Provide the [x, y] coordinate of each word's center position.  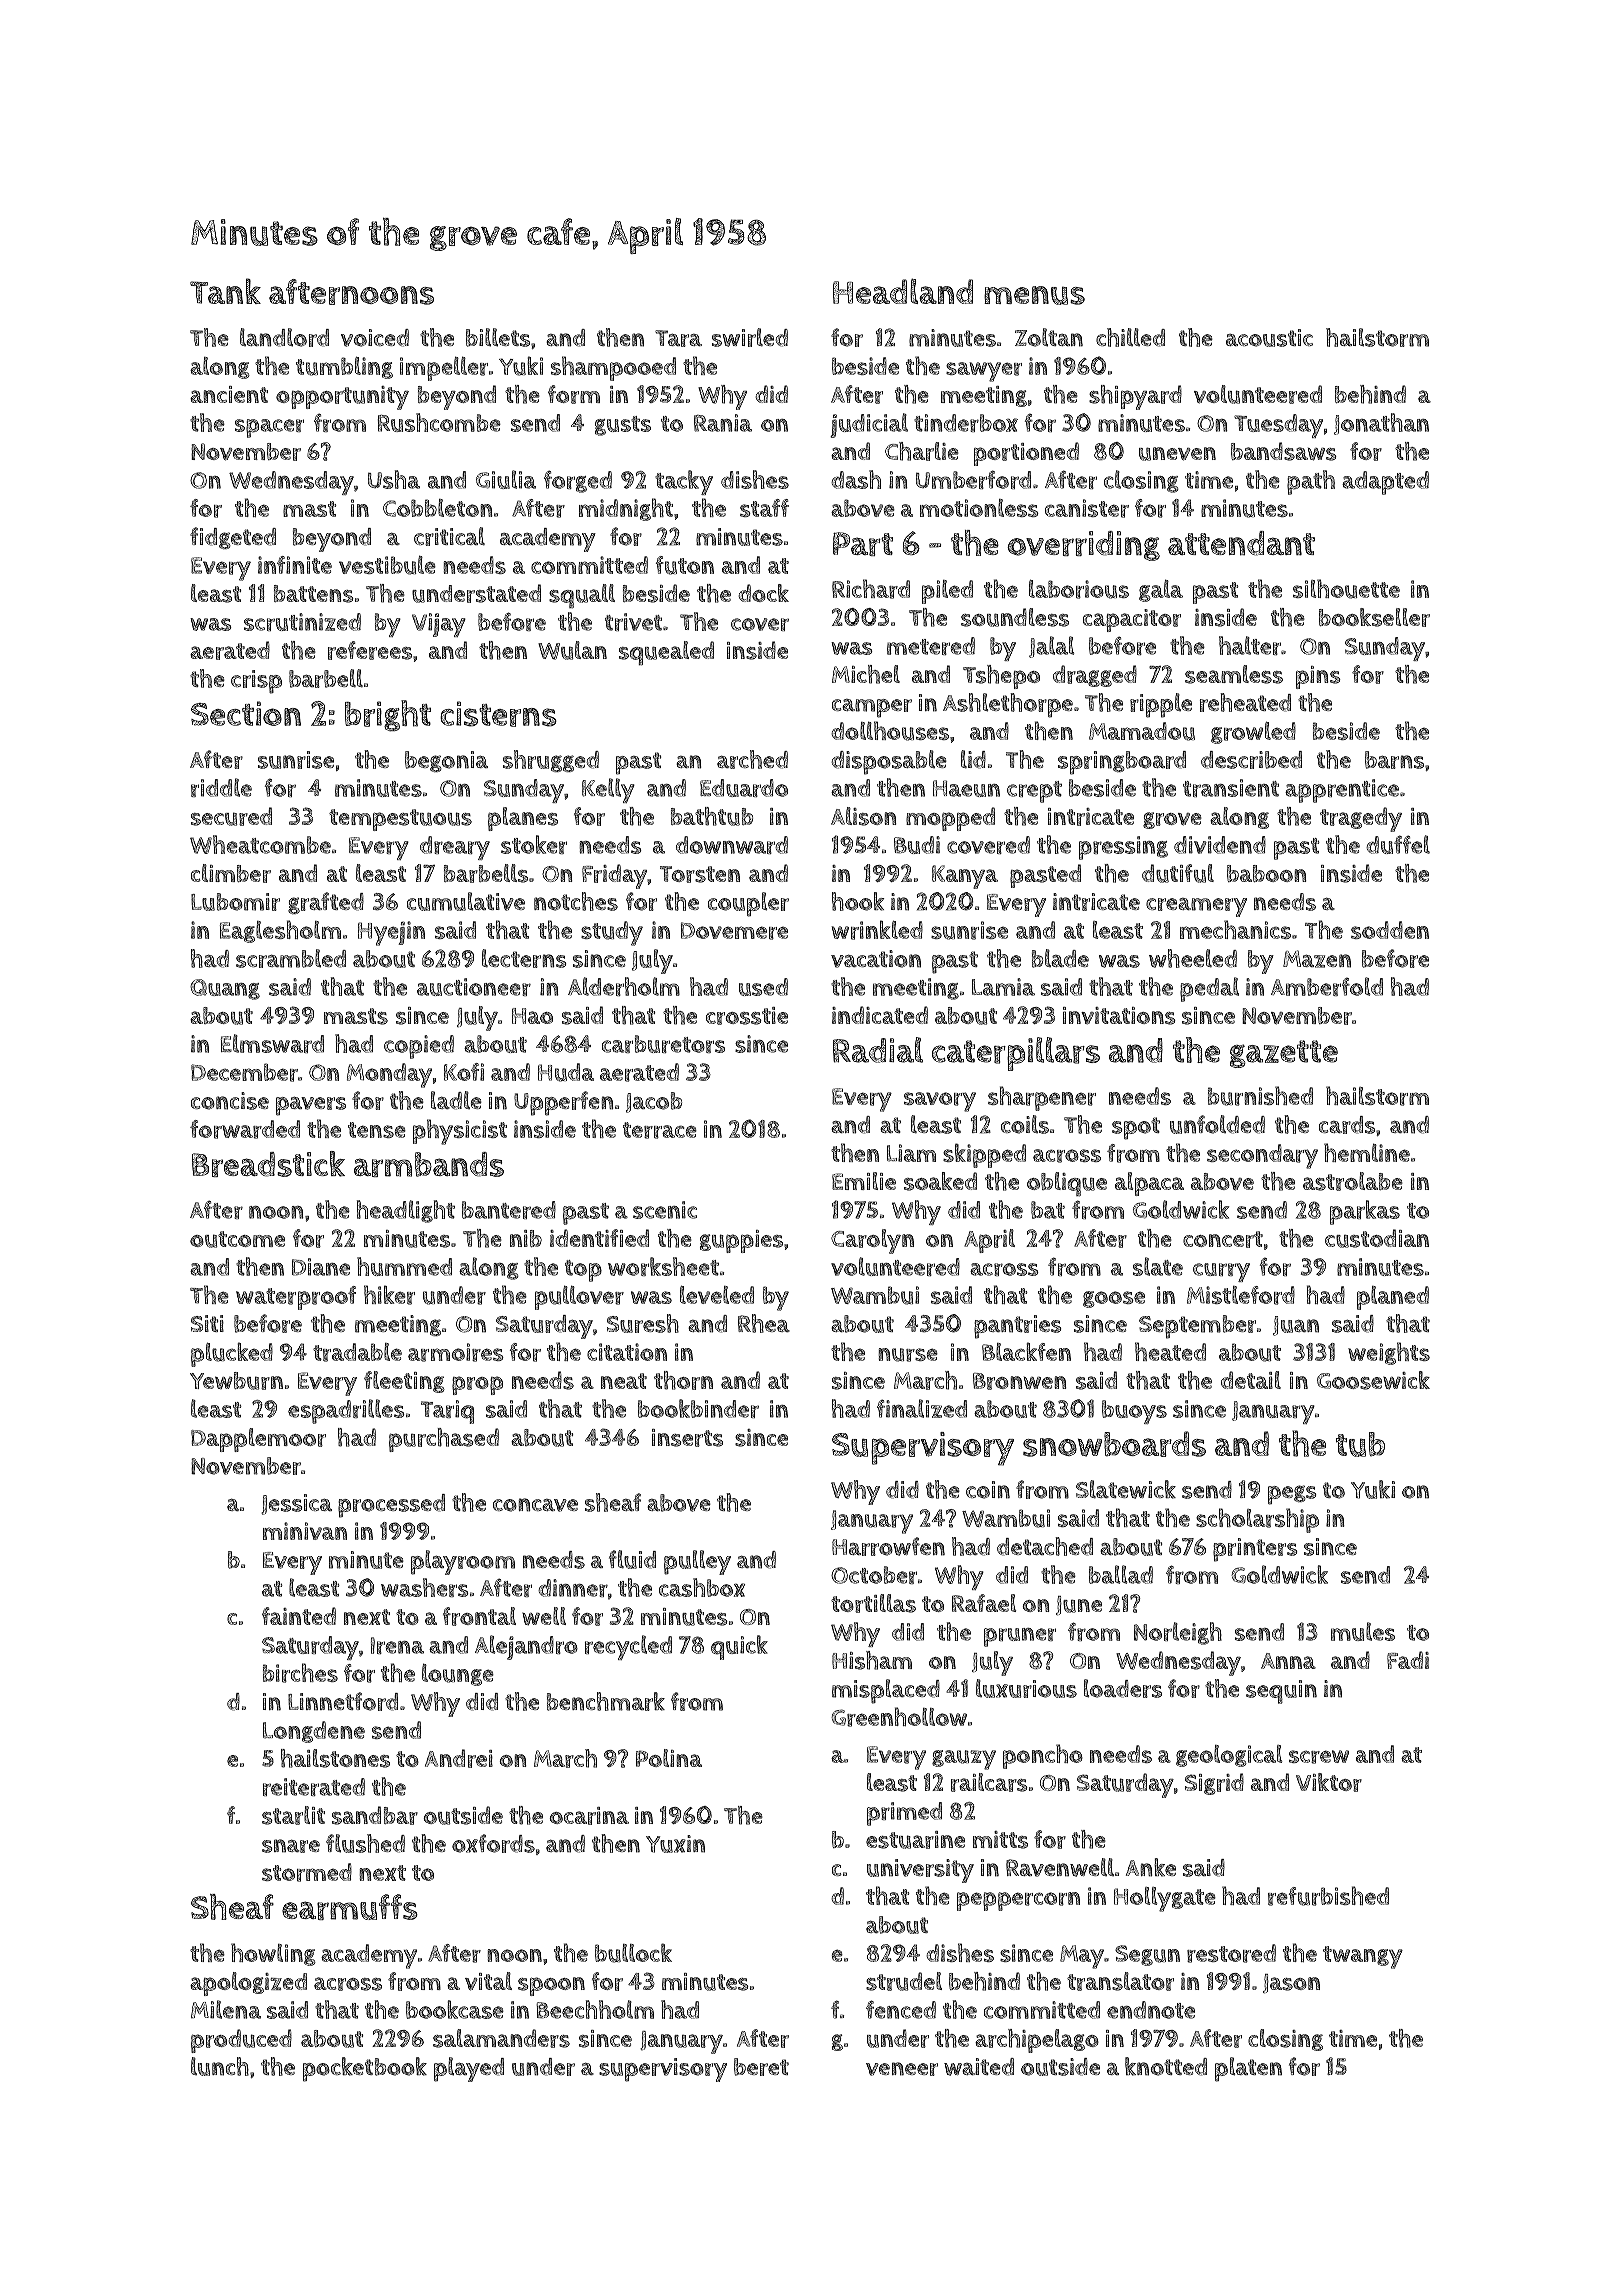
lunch [220, 2066]
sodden [1390, 930]
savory [940, 1102]
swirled [750, 337]
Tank [225, 291]
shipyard [1135, 397]
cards [1347, 1125]
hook [858, 901]
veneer [902, 2069]
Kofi [464, 1072]
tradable [357, 1352]
